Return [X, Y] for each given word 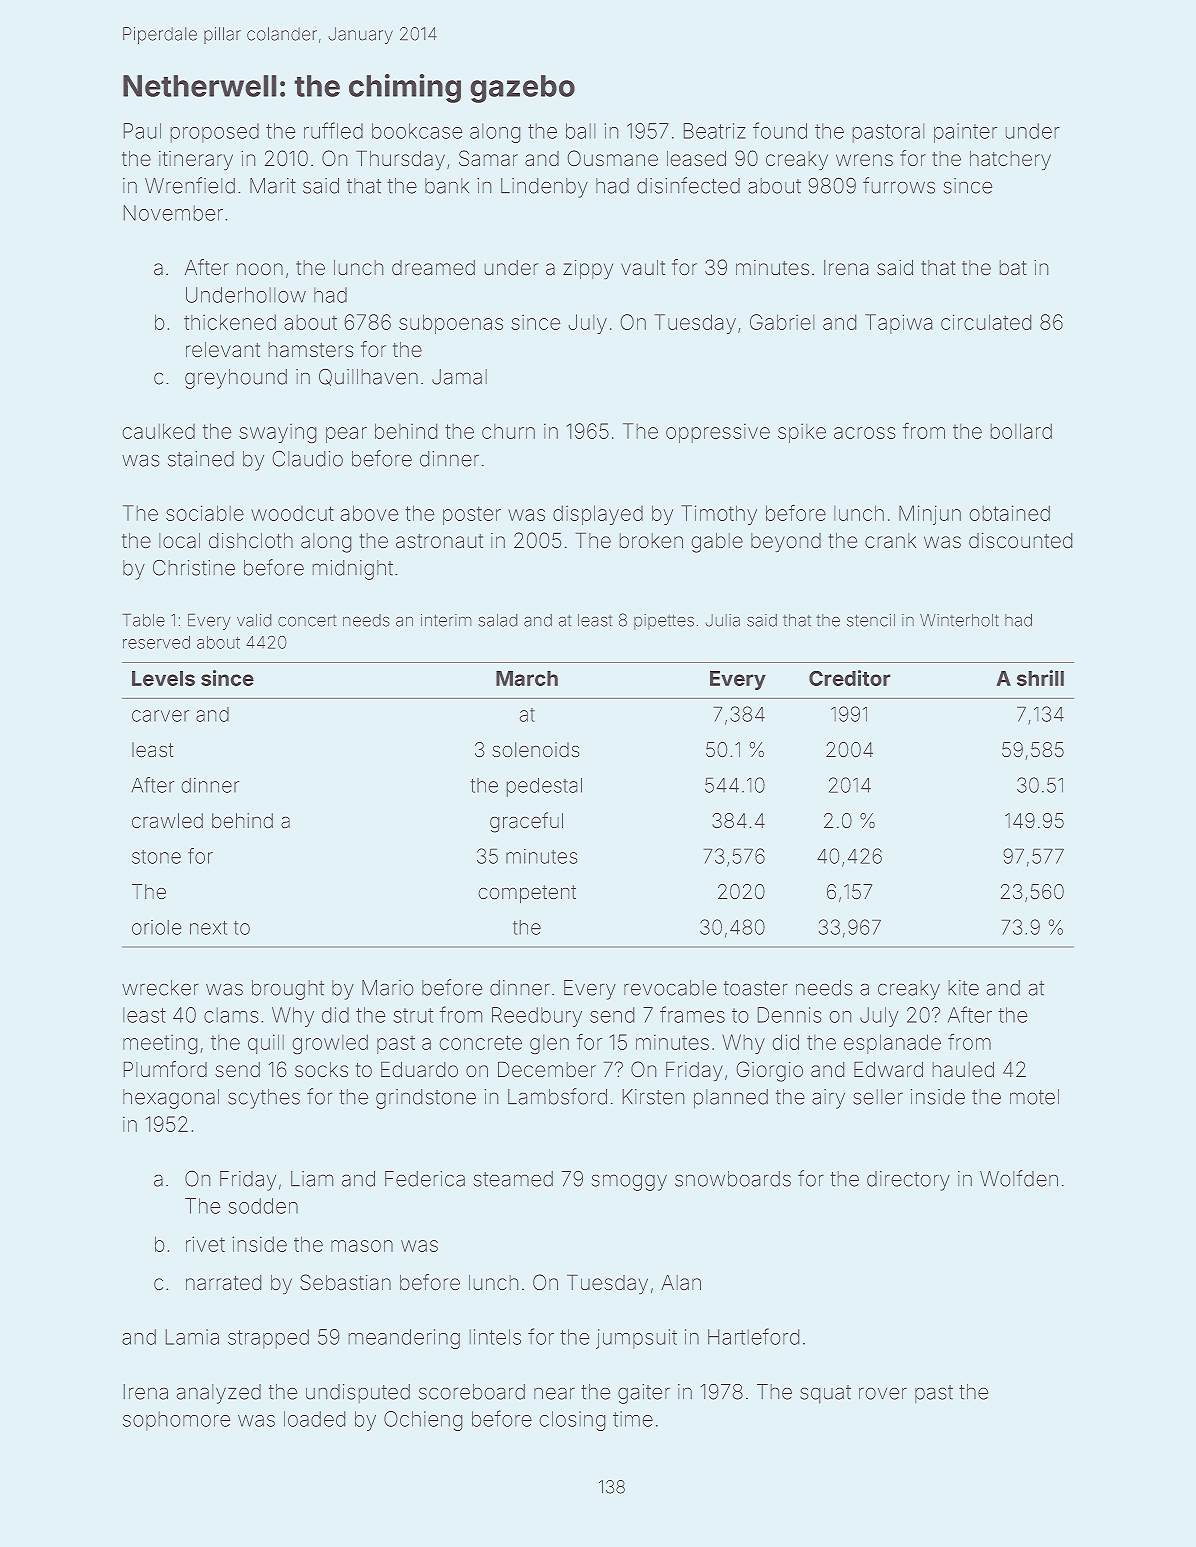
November [173, 213]
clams [231, 1015]
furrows [899, 185]
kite [964, 988]
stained [201, 459]
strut [413, 1015]
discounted [1020, 540]
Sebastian [345, 1282]
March [527, 678]
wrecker [160, 988]
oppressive [718, 433]
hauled [963, 1069]
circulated [986, 322]
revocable [670, 988]
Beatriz [714, 131]
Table [144, 620]
